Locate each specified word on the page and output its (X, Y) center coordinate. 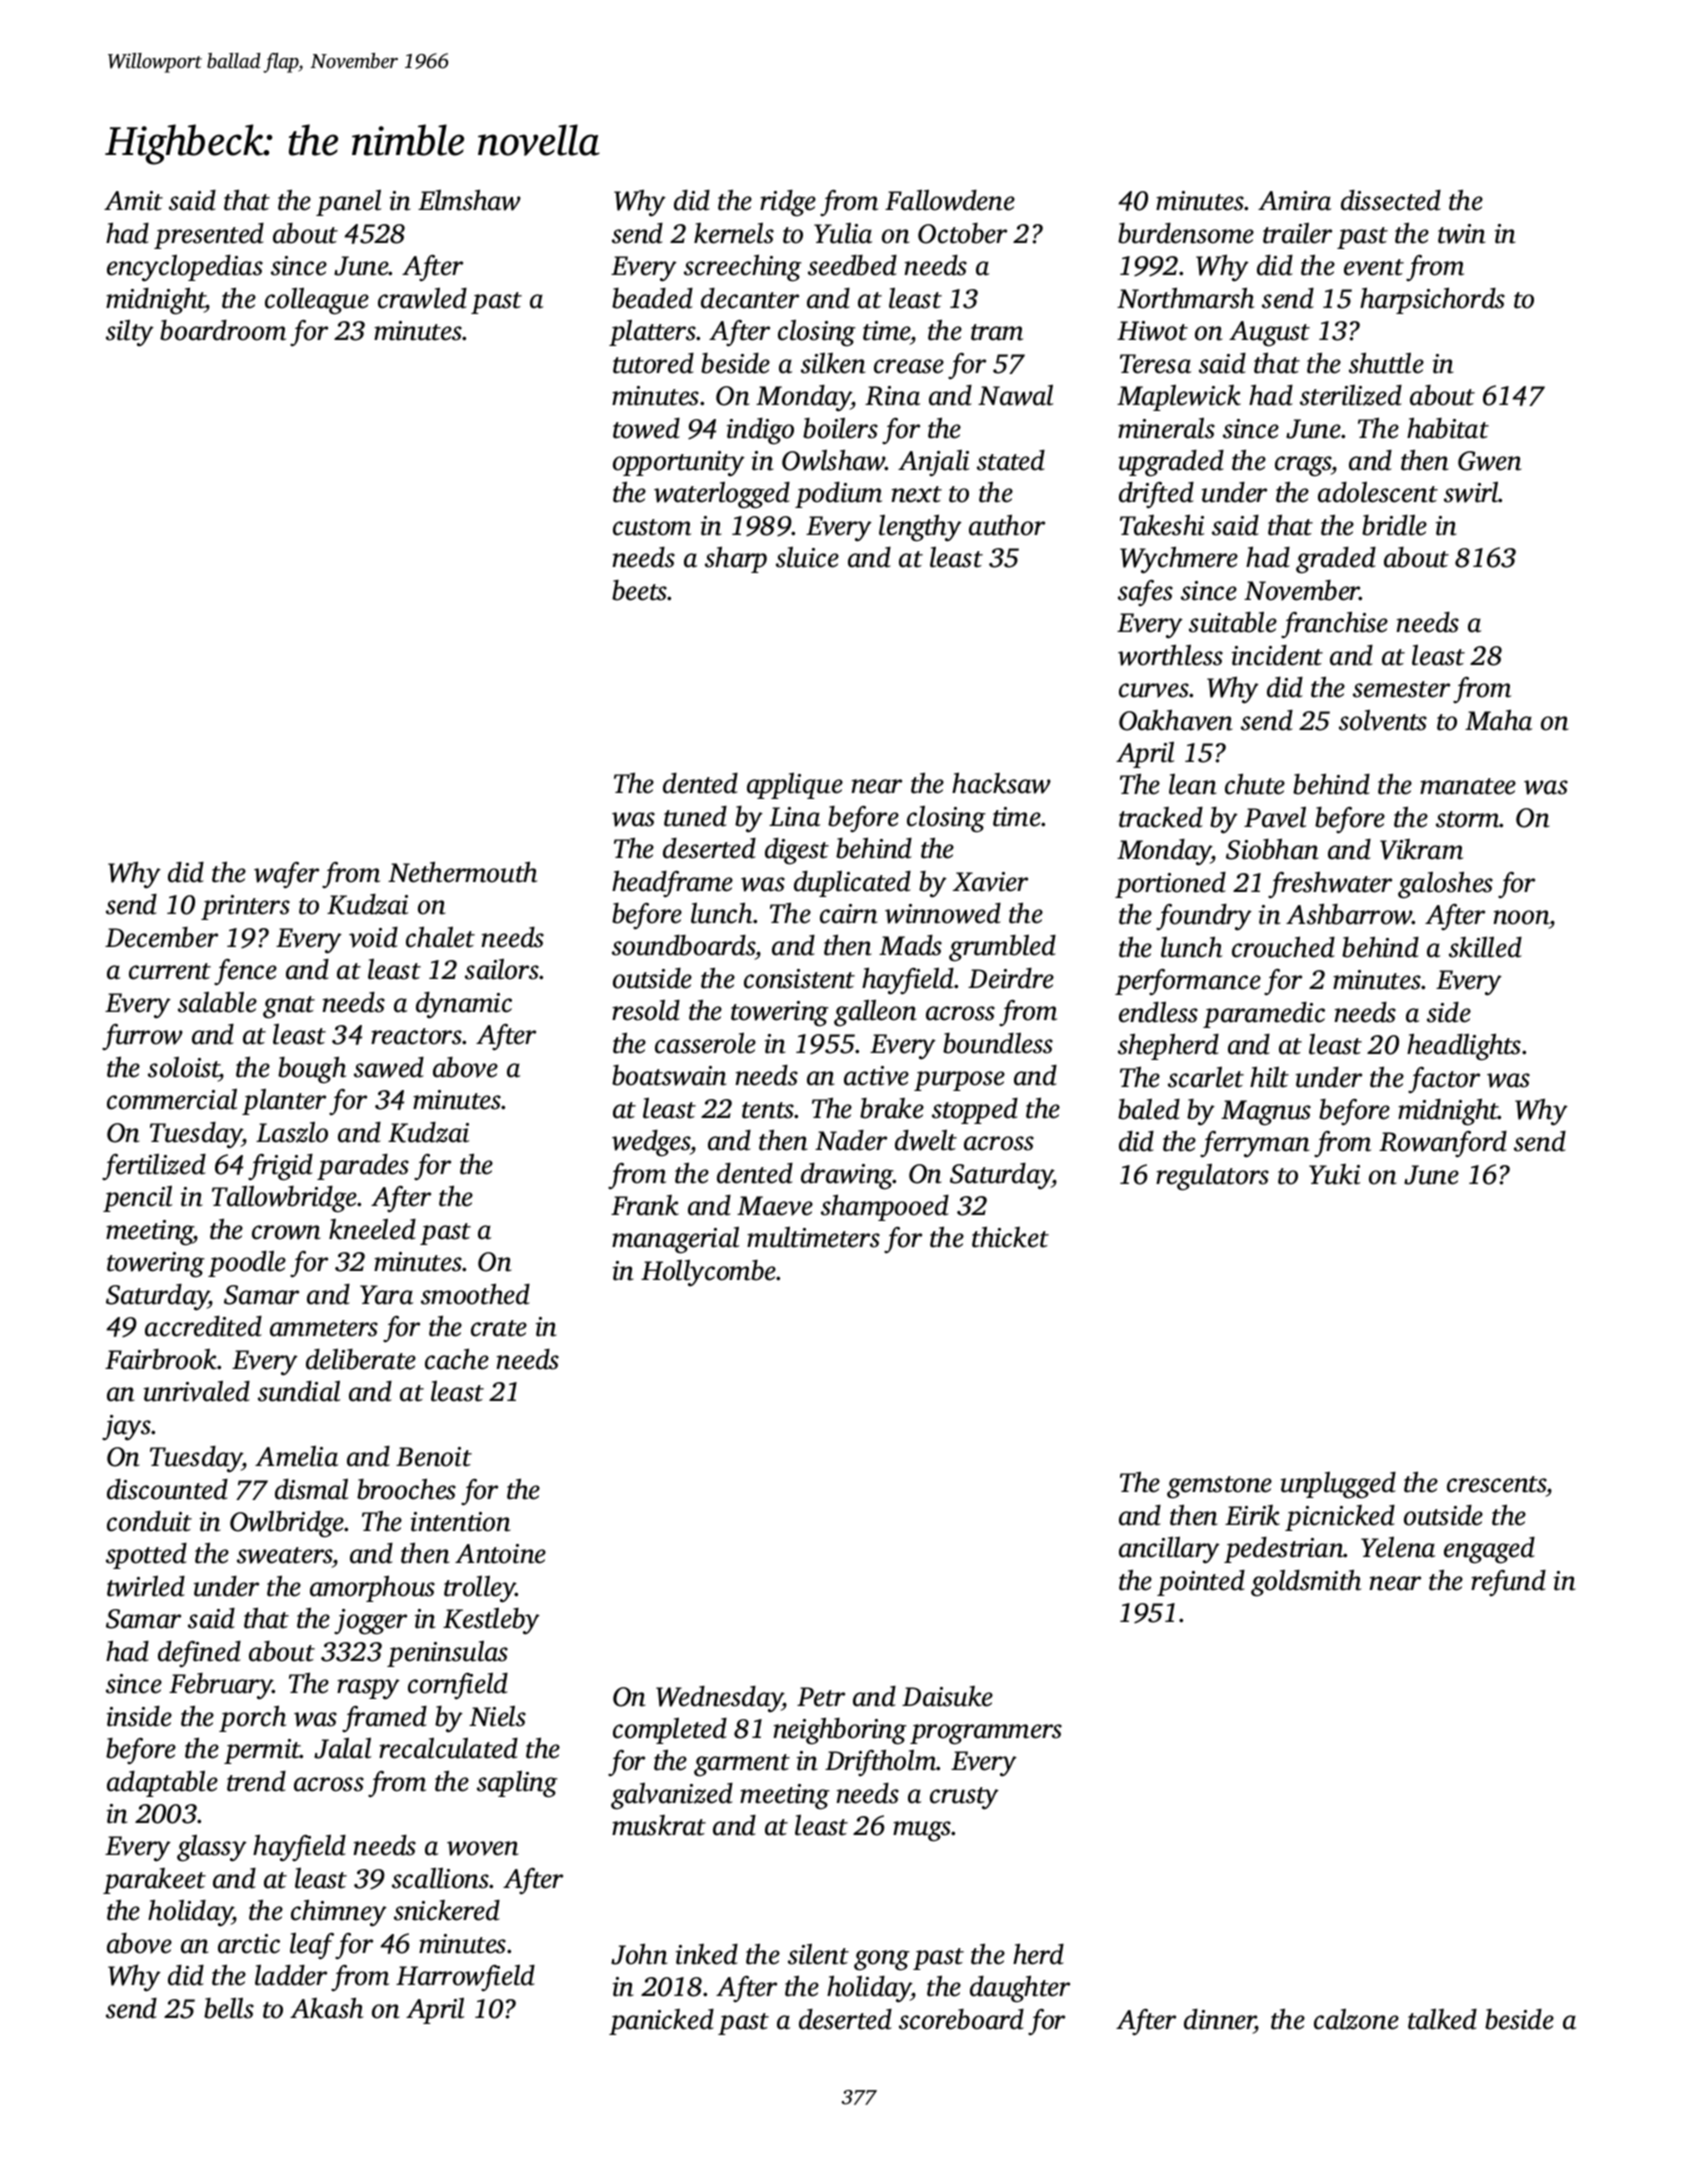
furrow (142, 1037)
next (916, 494)
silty (130, 333)
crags (1303, 466)
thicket (1010, 1237)
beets (640, 590)
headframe (672, 884)
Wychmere (1179, 560)
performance (1188, 982)
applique (795, 786)
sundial (299, 1391)
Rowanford (1443, 1144)
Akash (326, 2008)
